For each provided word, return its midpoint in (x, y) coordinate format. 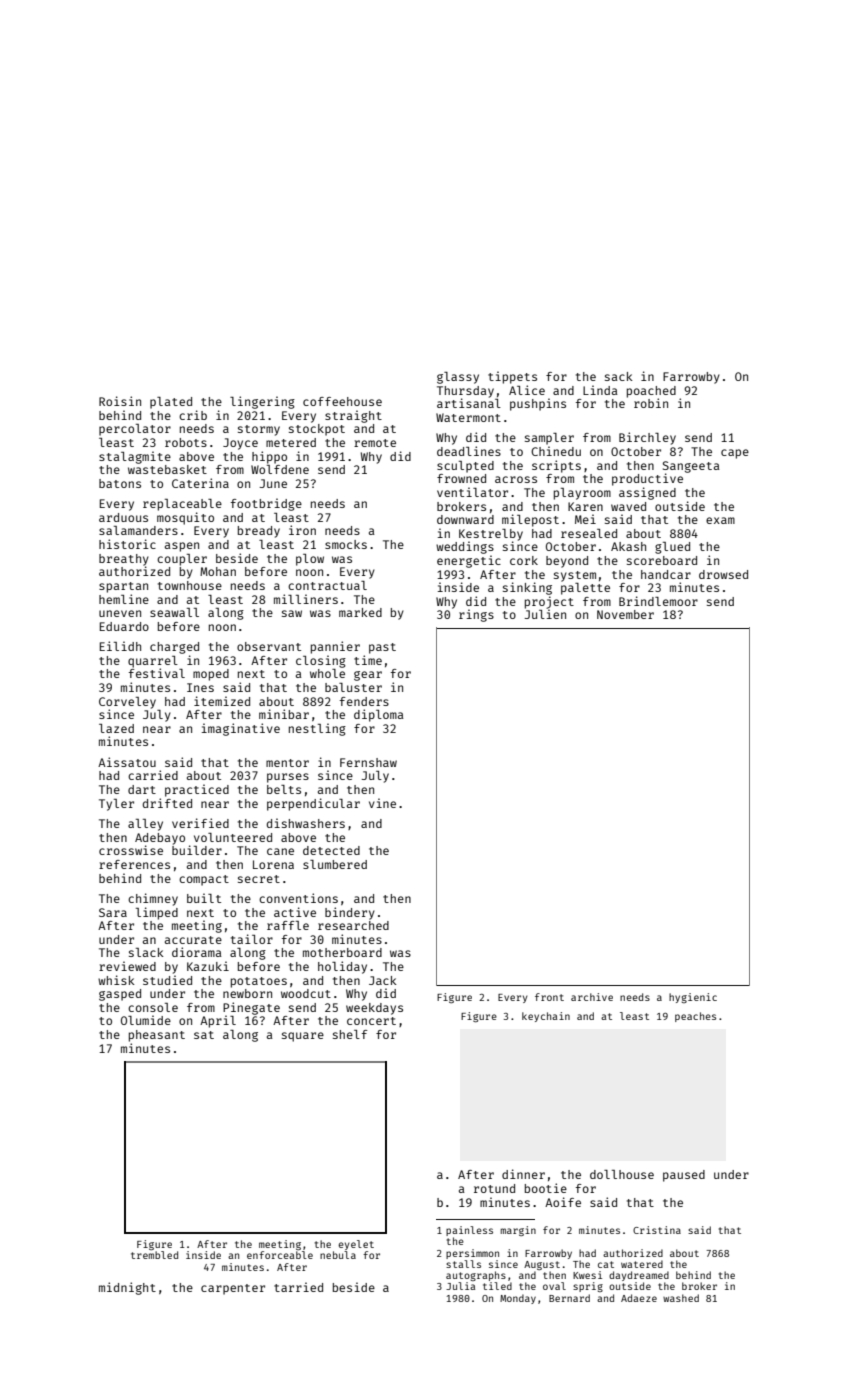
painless (469, 1231)
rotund (494, 1188)
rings (476, 615)
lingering (262, 402)
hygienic (693, 998)
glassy (458, 378)
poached (651, 392)
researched (353, 925)
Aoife (563, 1202)
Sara (113, 912)
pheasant (157, 1036)
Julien (545, 614)
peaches (695, 1017)
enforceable (280, 1255)
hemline (124, 599)
